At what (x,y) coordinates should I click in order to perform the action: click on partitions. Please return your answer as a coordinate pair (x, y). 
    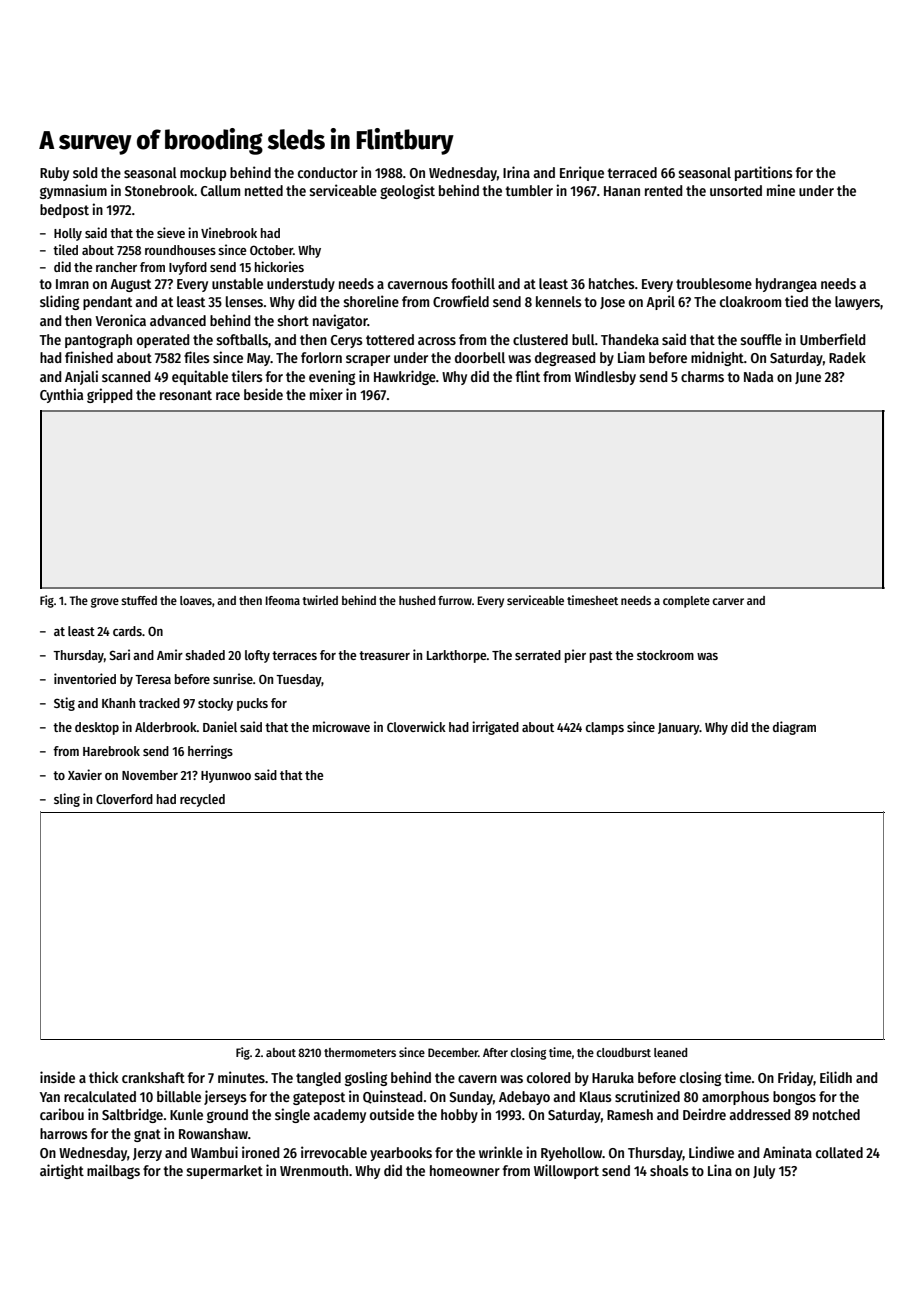
    Looking at the image, I should click on (764, 173).
